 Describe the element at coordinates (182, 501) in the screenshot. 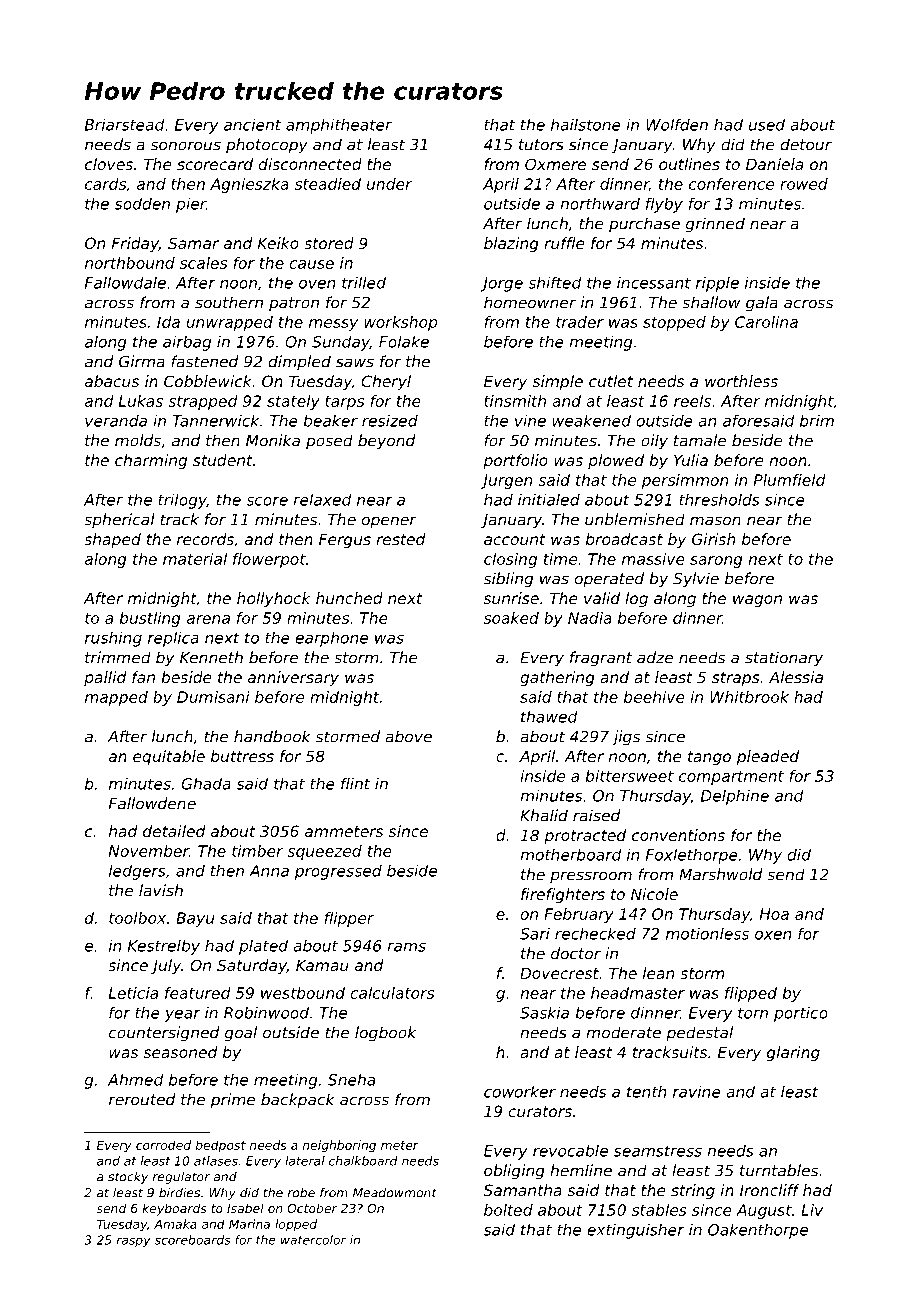

I see `trilogy` at that location.
